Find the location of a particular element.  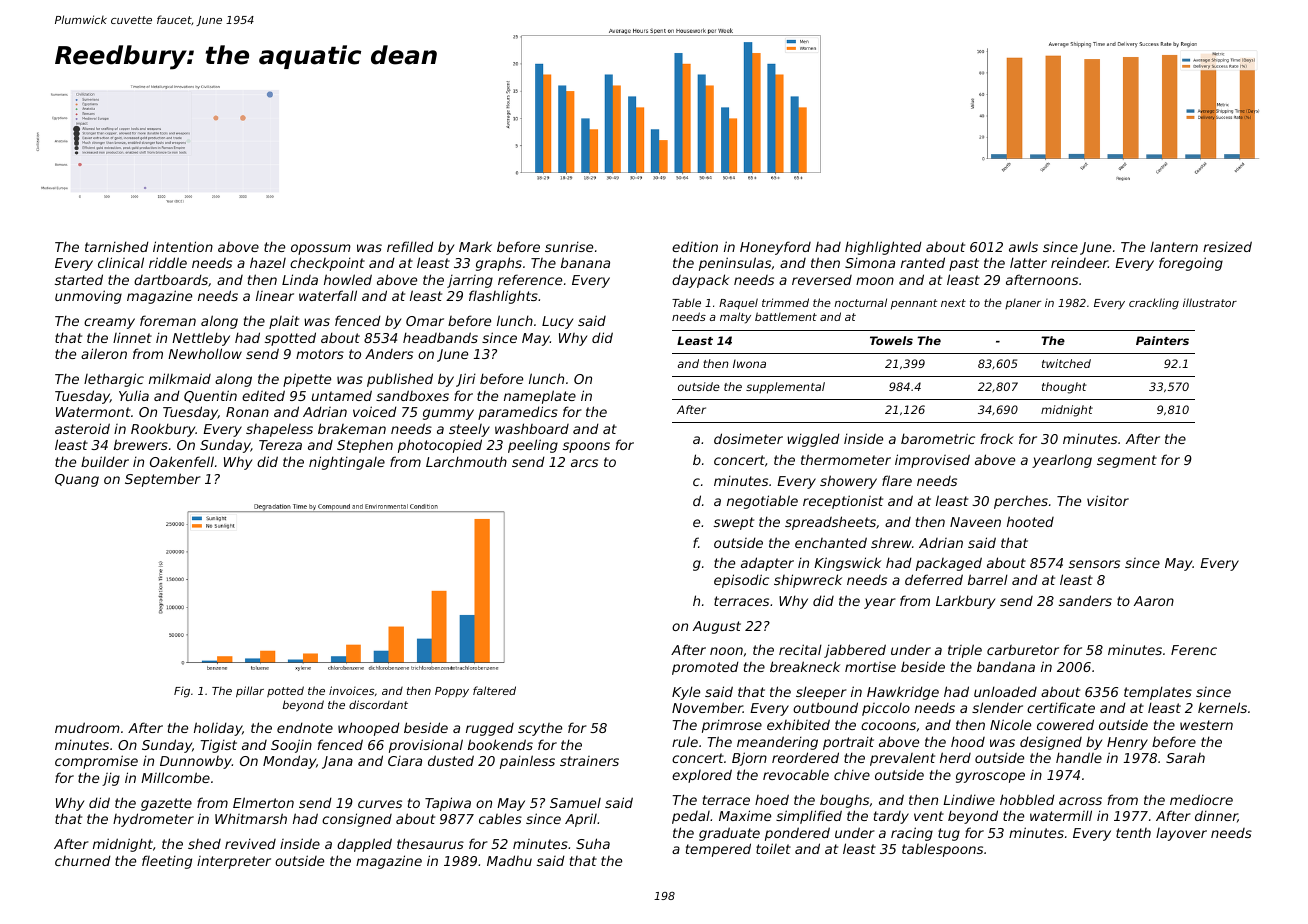

unmoving is located at coordinates (88, 297).
